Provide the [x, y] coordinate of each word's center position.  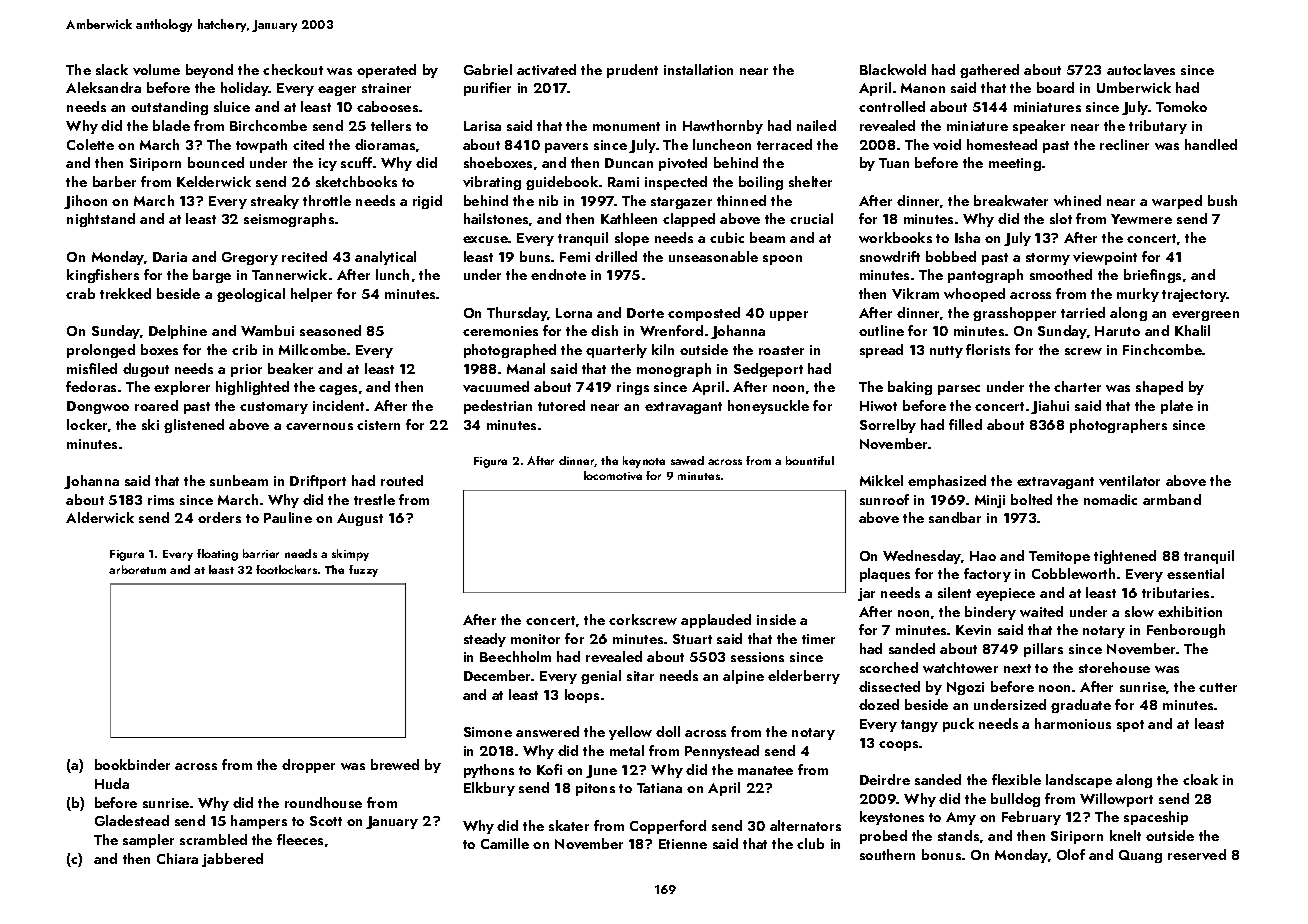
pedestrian [498, 407]
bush [1222, 200]
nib [548, 200]
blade [171, 125]
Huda [112, 783]
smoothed [1061, 274]
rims [161, 500]
